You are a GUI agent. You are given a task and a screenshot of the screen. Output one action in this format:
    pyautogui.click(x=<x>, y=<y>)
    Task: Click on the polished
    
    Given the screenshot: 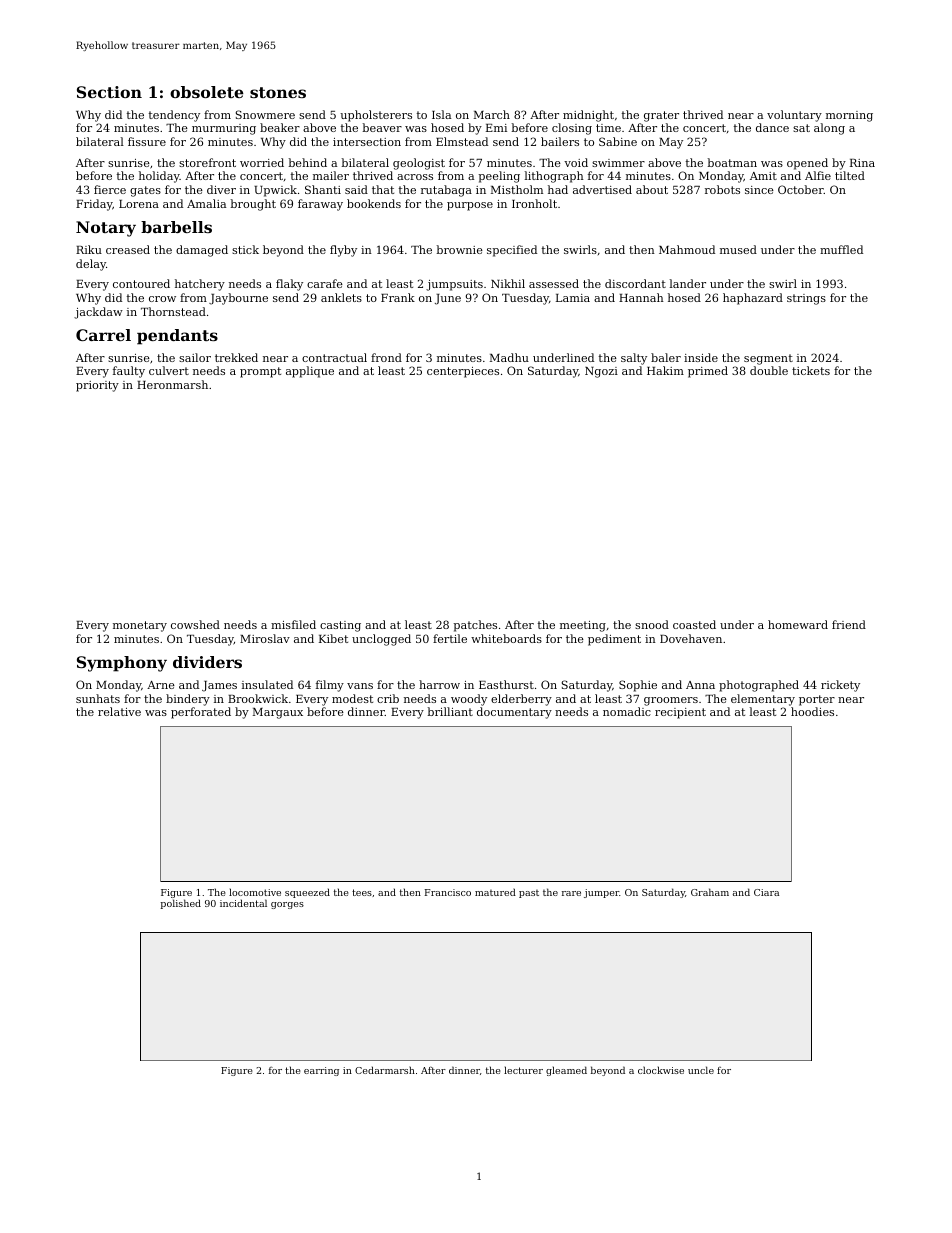 What is the action you would take?
    pyautogui.click(x=181, y=904)
